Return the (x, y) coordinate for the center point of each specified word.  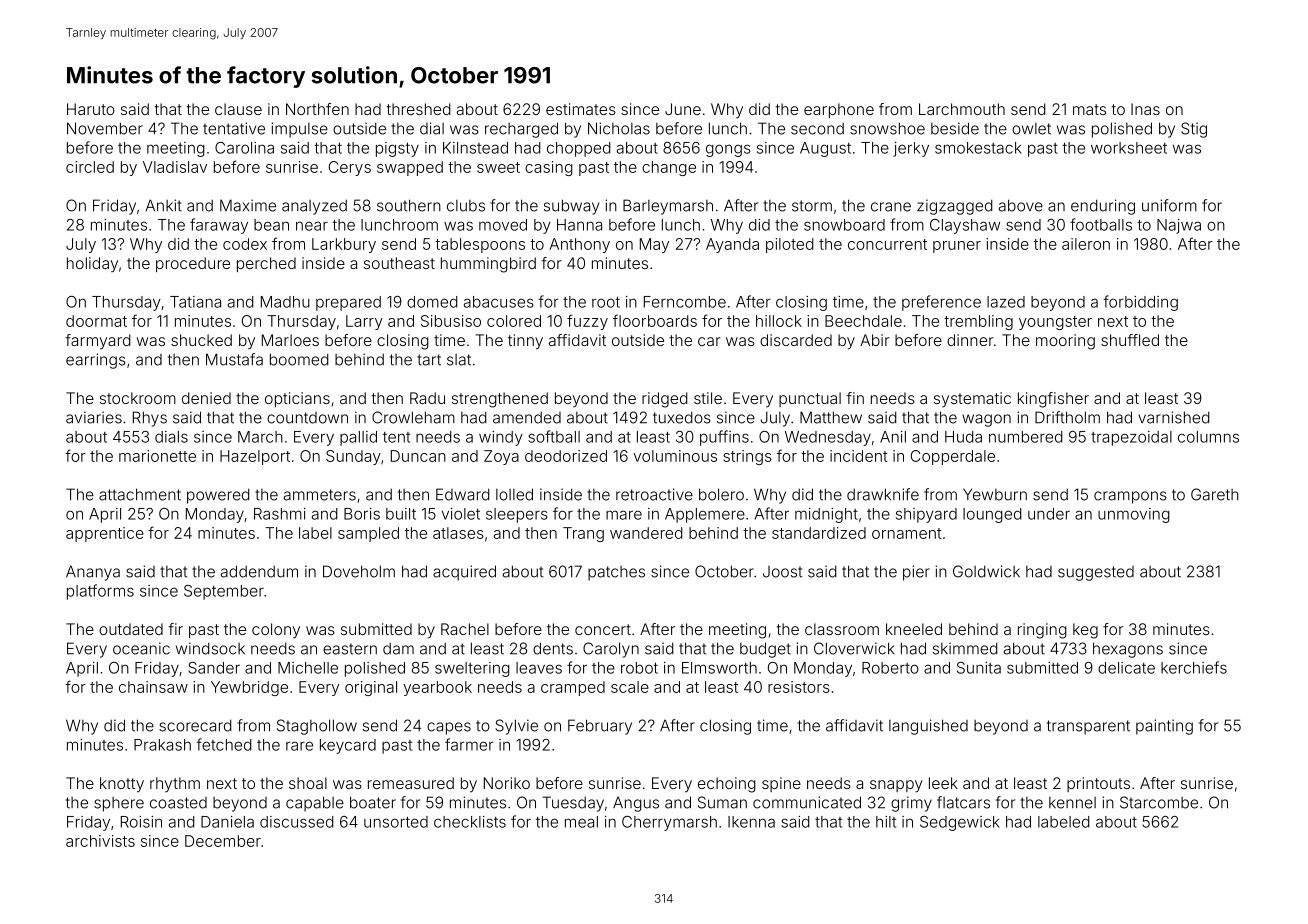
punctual (810, 399)
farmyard (98, 342)
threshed (418, 109)
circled (90, 167)
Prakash (162, 745)
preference (941, 303)
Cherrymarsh (669, 823)
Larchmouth (962, 109)
